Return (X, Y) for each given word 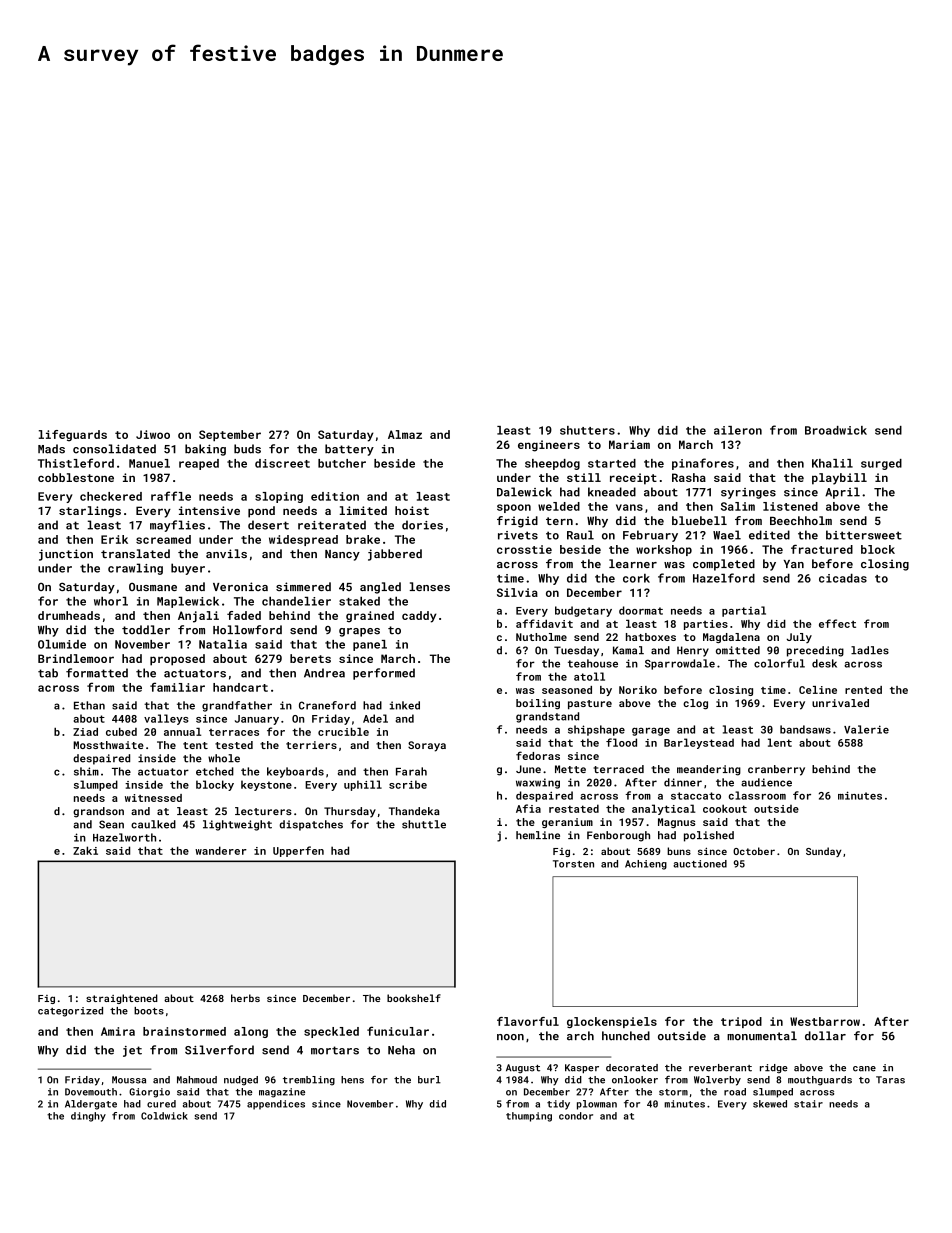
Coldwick (164, 1116)
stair (808, 1104)
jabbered (395, 555)
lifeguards (73, 436)
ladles (870, 650)
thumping (529, 1117)
